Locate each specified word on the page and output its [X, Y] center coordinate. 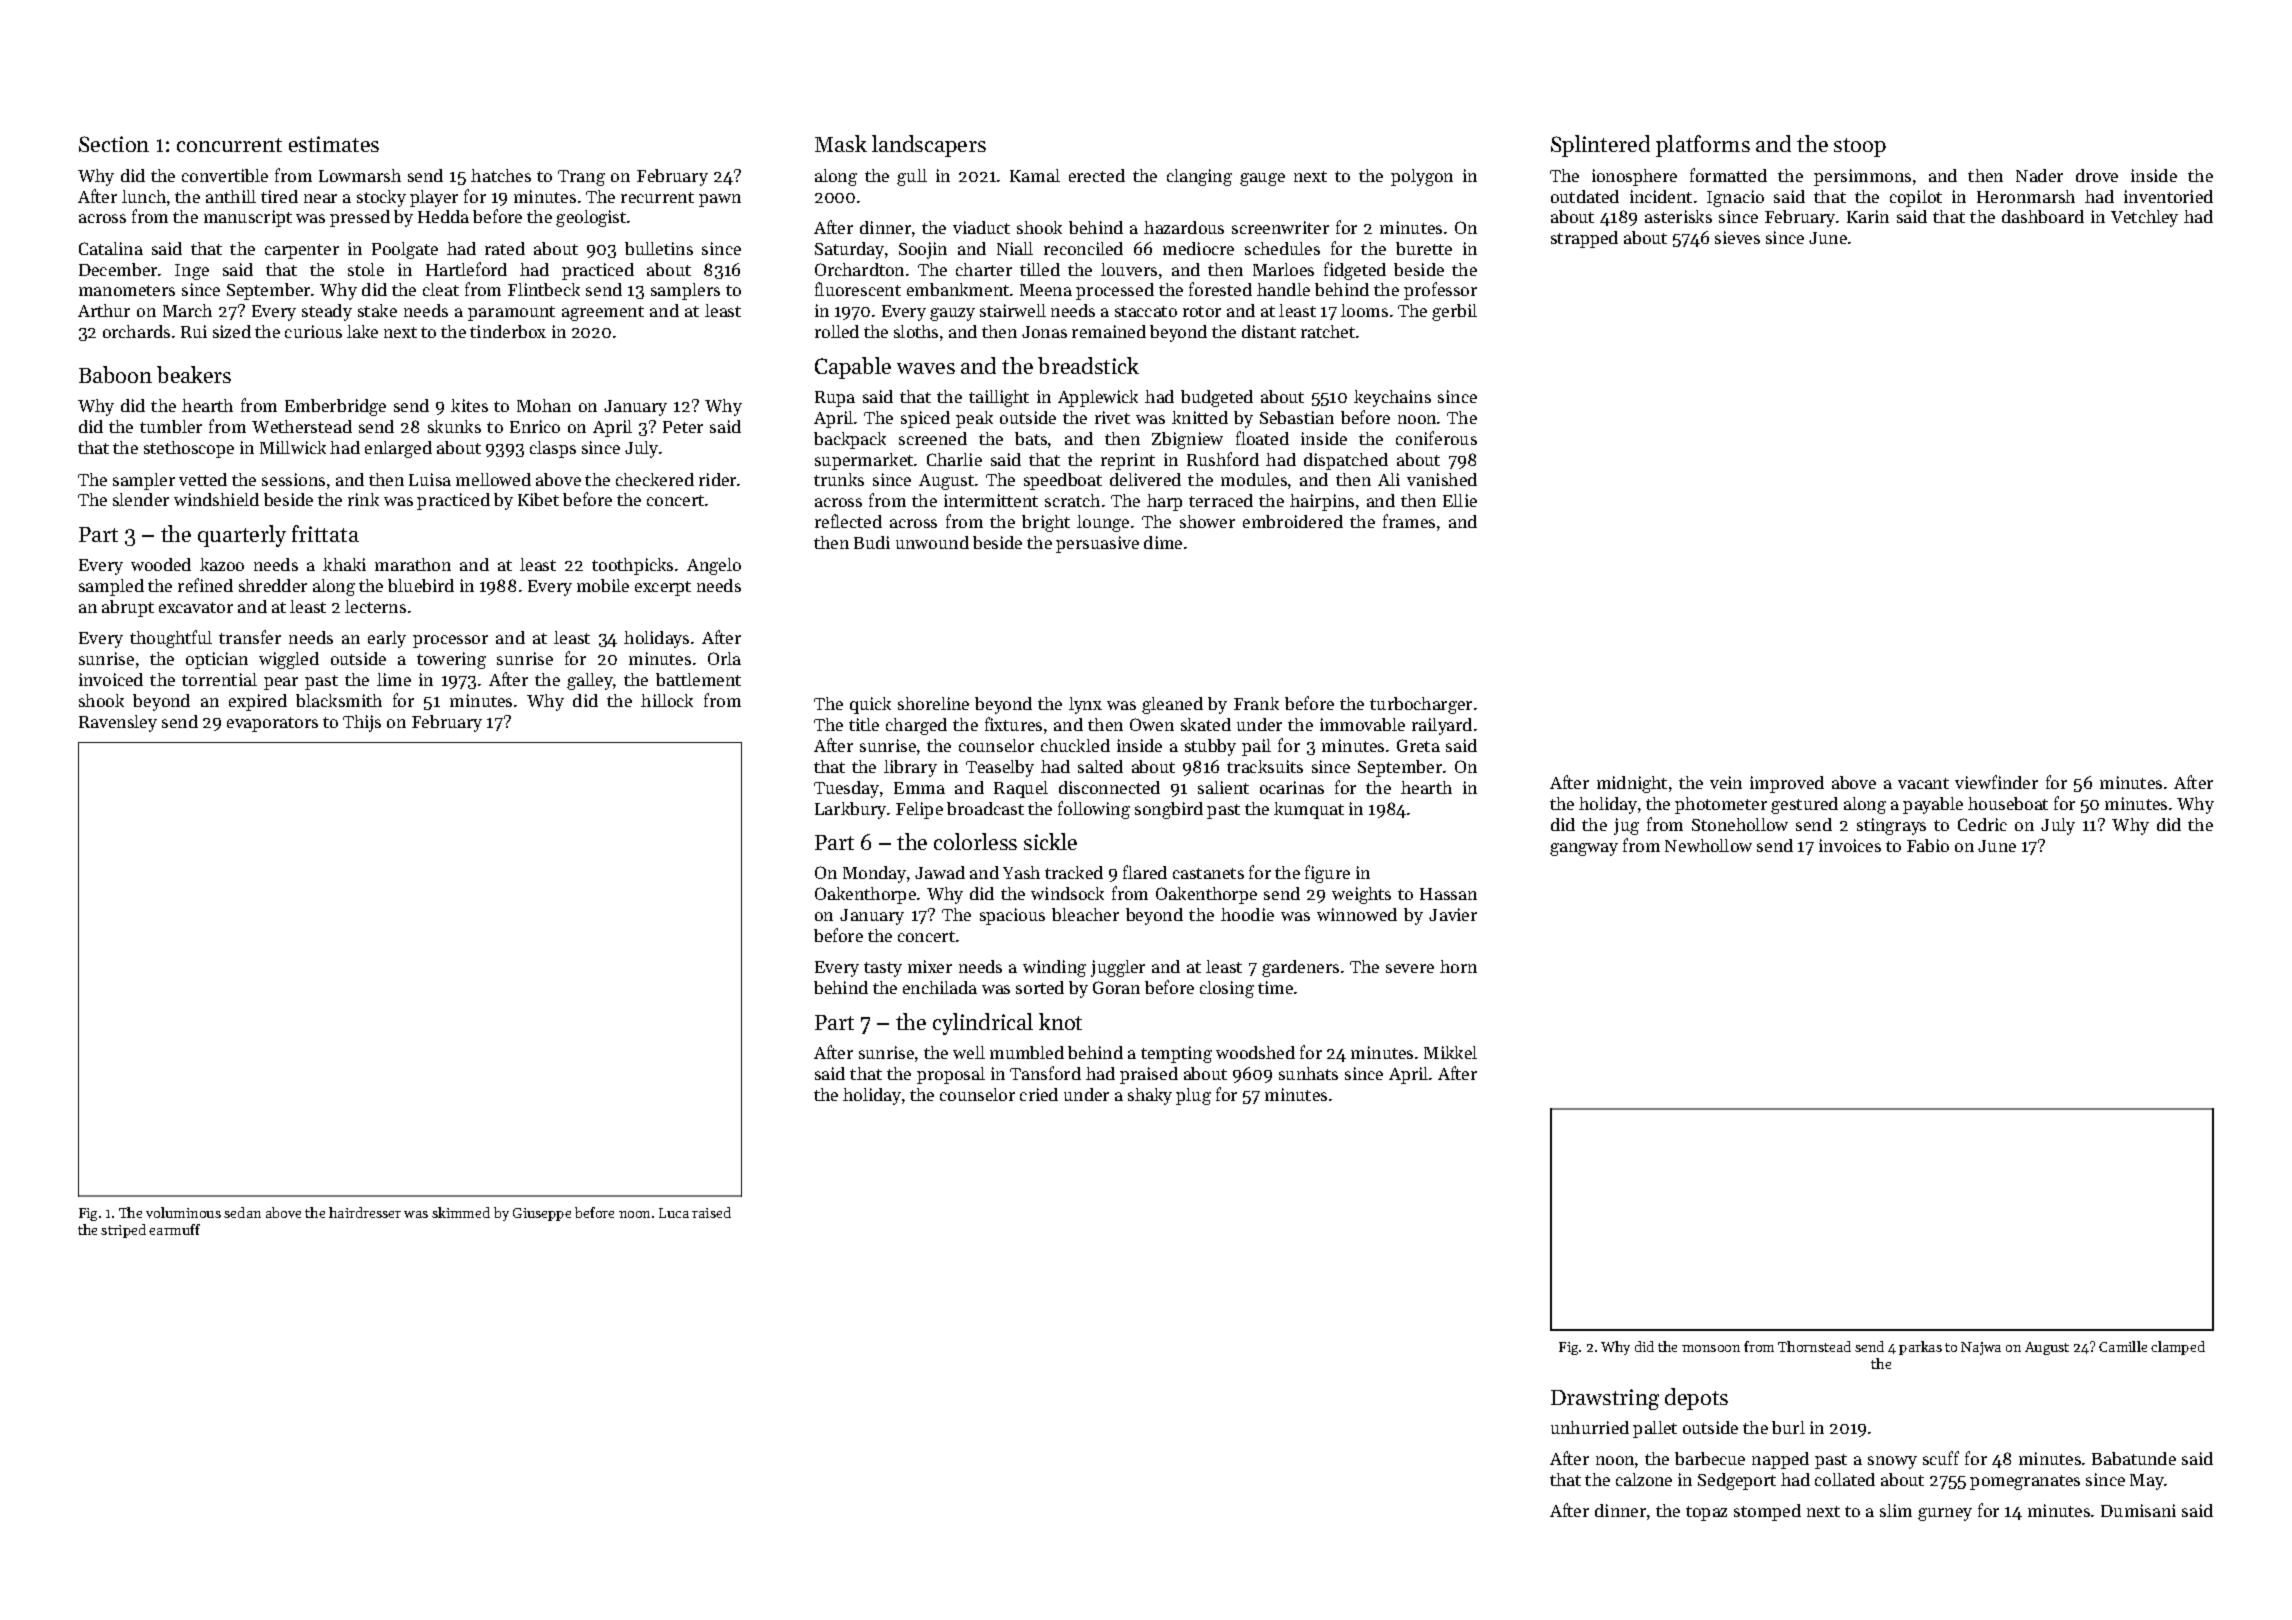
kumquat [1309, 810]
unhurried [1590, 1427]
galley [590, 681]
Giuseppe [542, 1214]
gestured [1804, 805]
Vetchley [2144, 218]
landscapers [929, 146]
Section [114, 144]
